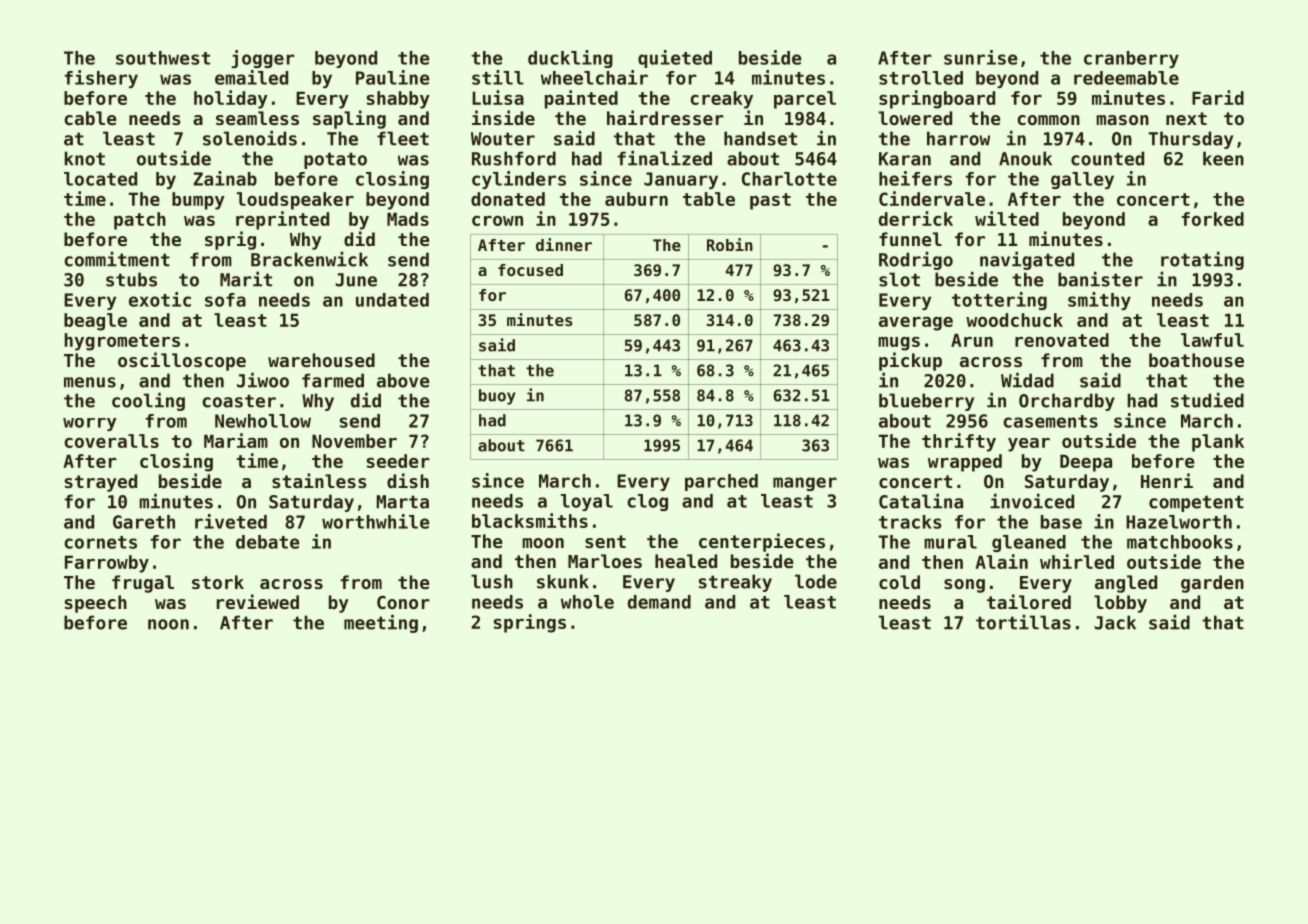 The height and width of the screenshot is (924, 1308). I want to click on focused, so click(530, 270).
